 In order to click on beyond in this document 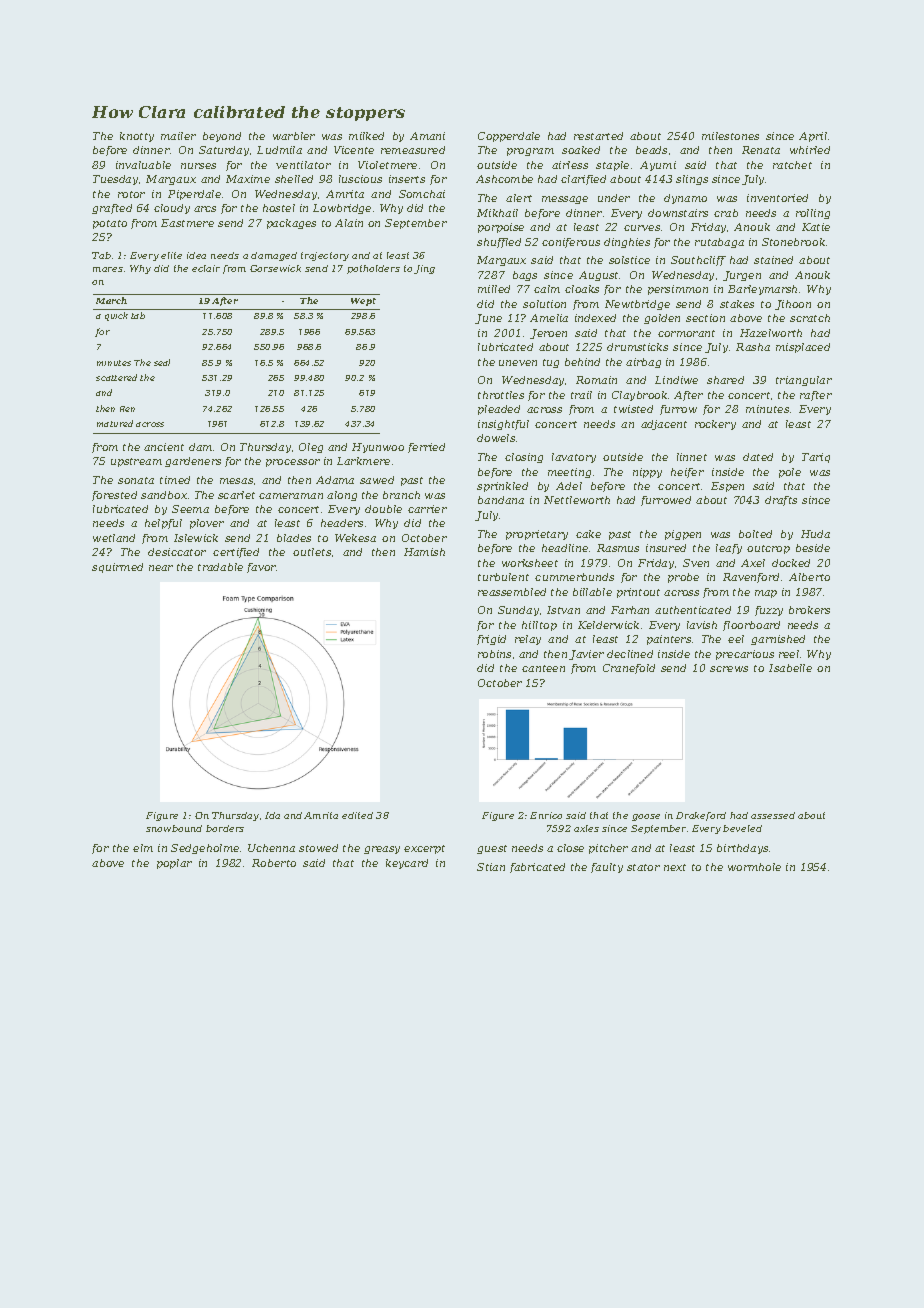, I will do `click(222, 137)`.
